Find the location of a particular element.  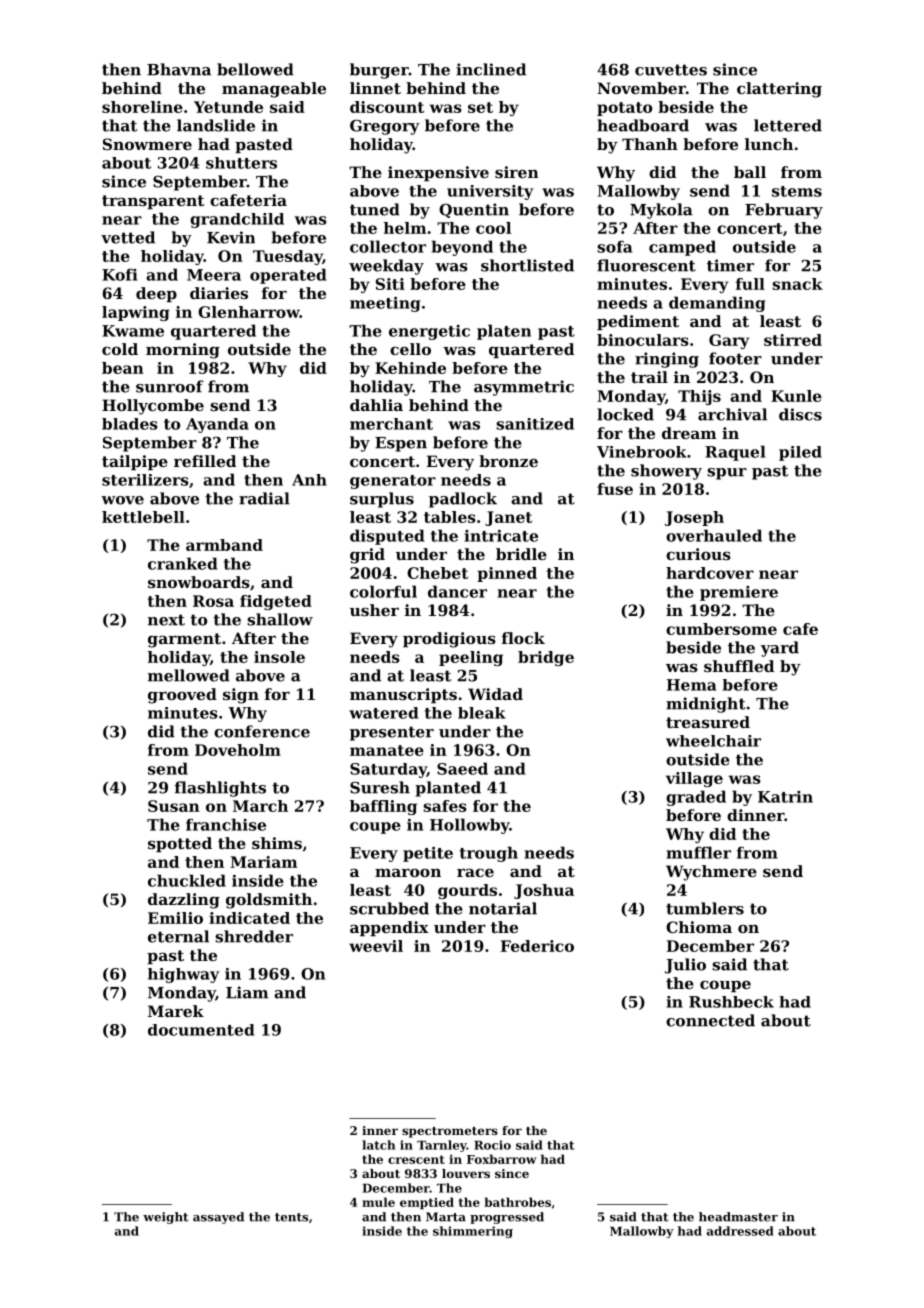

Thanh is located at coordinates (650, 144).
